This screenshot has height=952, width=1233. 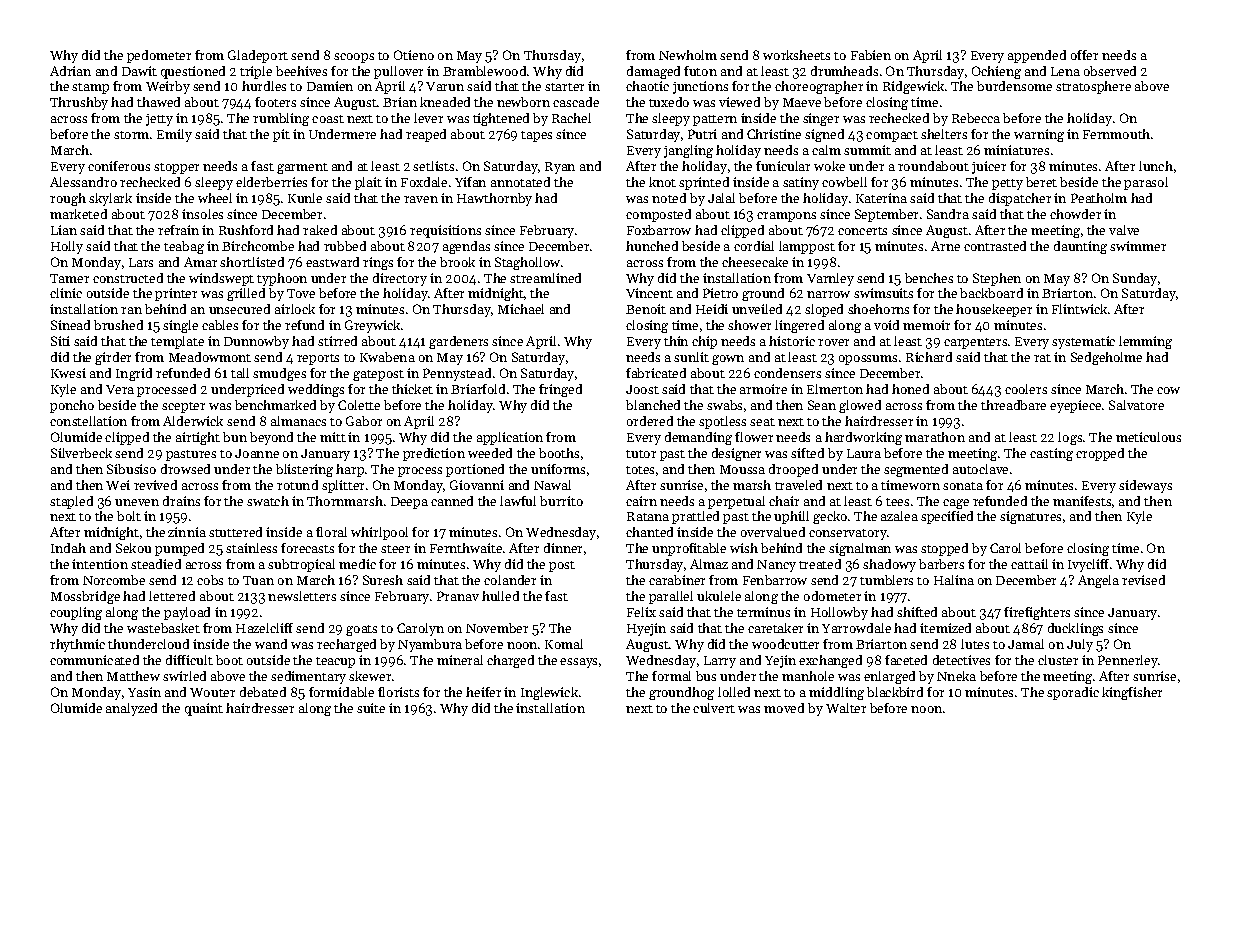 What do you see at coordinates (571, 118) in the screenshot?
I see `Rachel` at bounding box center [571, 118].
